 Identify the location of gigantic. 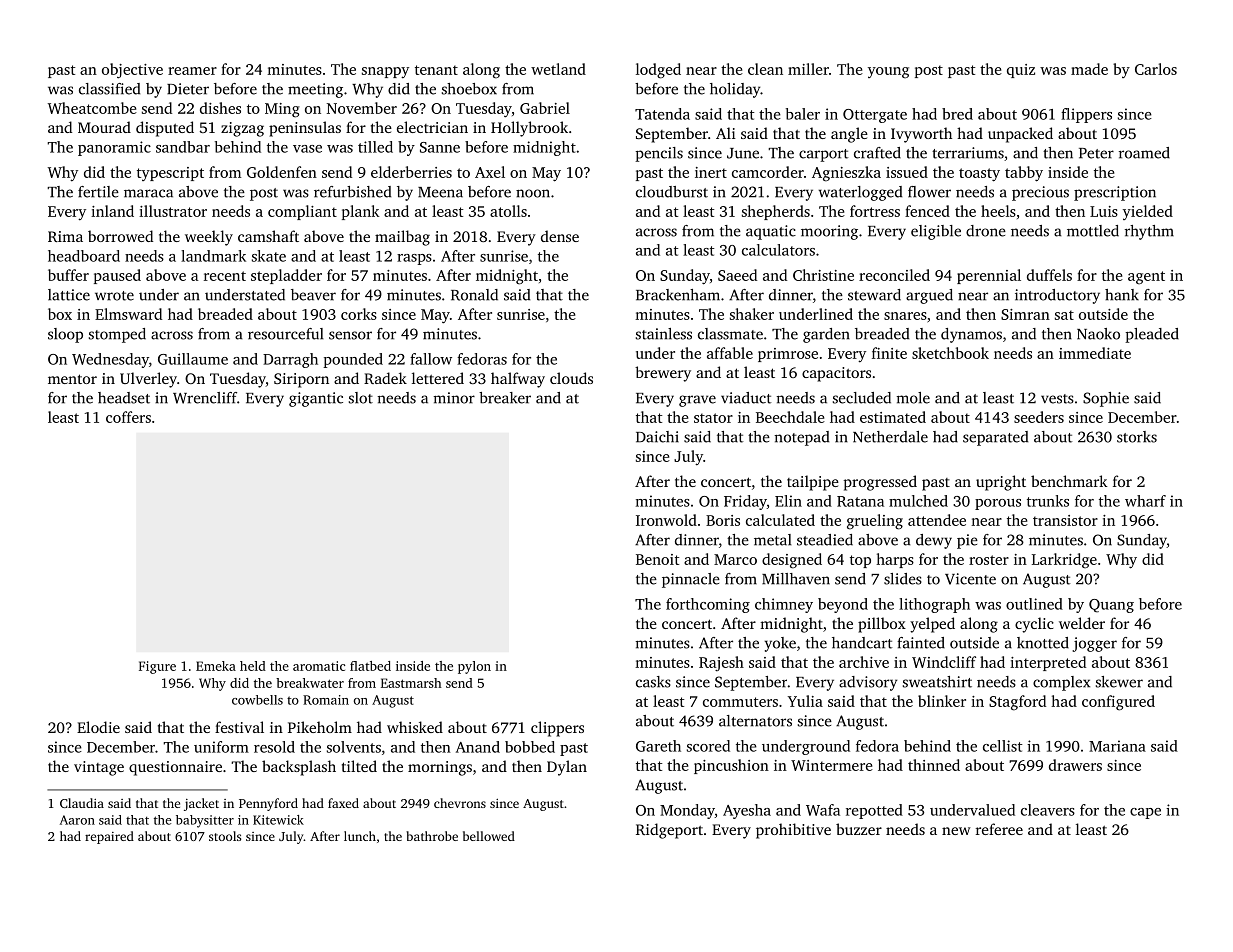
(316, 399).
